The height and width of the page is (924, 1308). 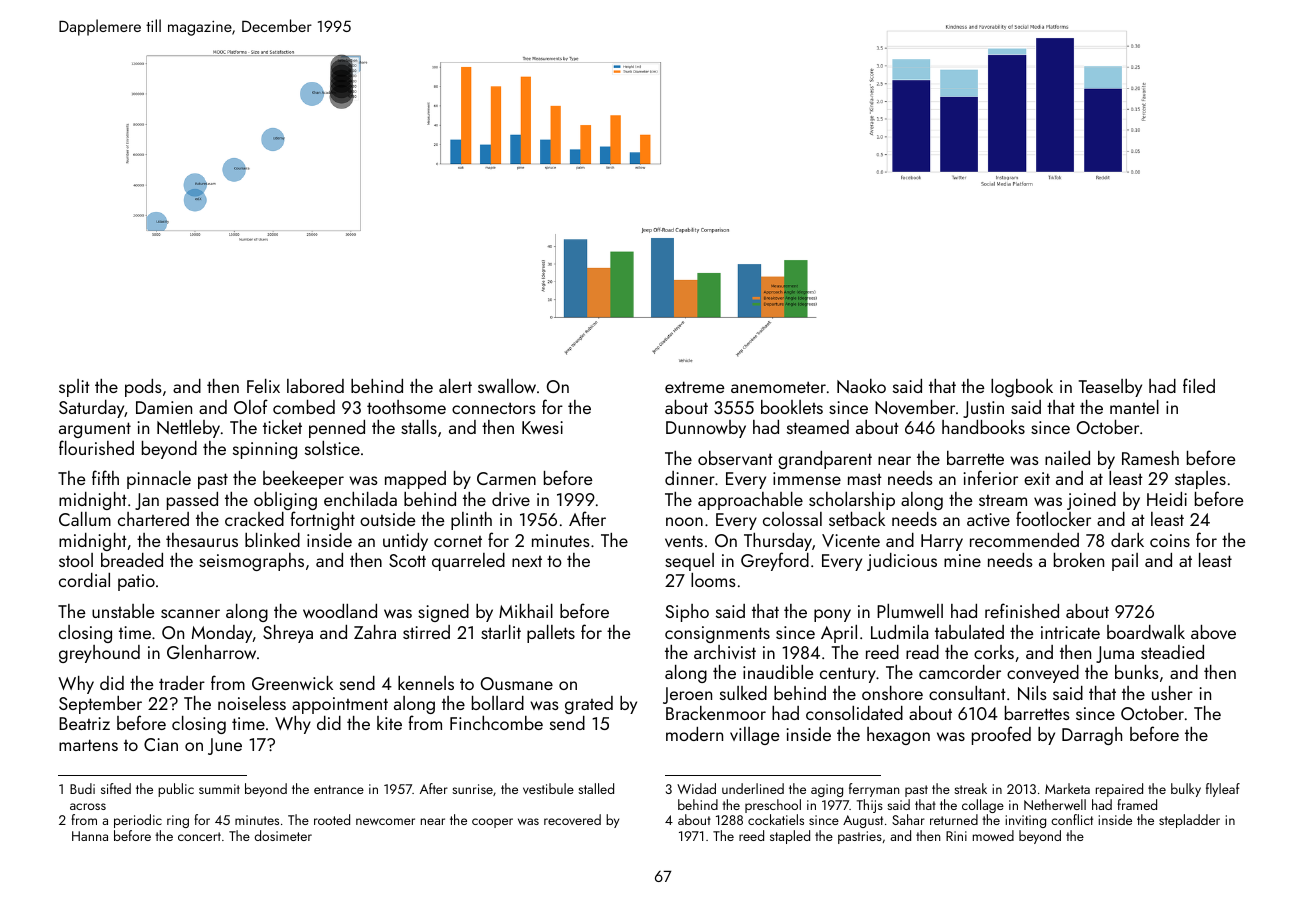 What do you see at coordinates (790, 837) in the page?
I see `stapled` at bounding box center [790, 837].
